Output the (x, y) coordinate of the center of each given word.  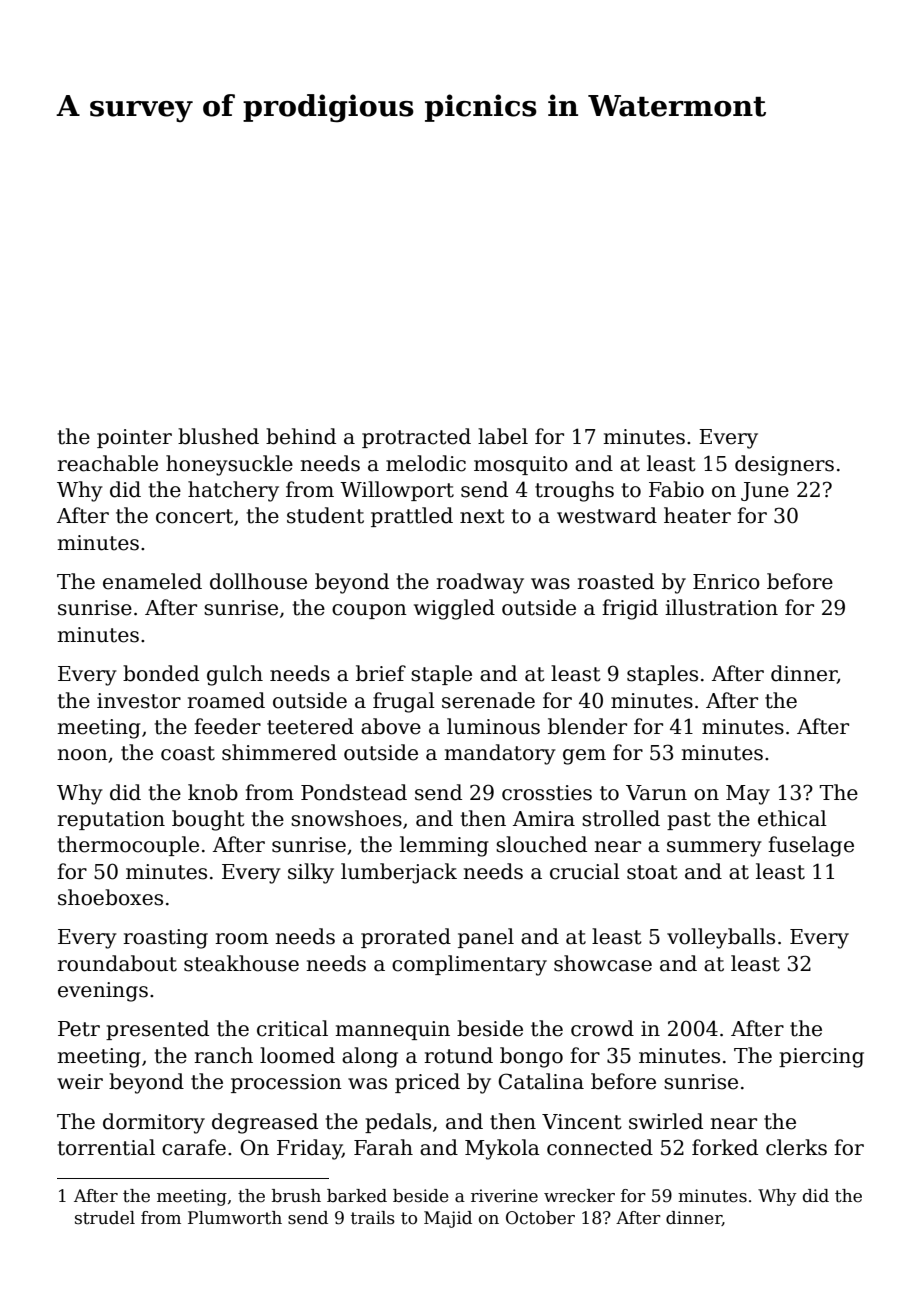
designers (784, 465)
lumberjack (399, 873)
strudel (105, 1218)
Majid (448, 1219)
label (503, 436)
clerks (796, 1147)
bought (208, 820)
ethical (792, 818)
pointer (134, 438)
